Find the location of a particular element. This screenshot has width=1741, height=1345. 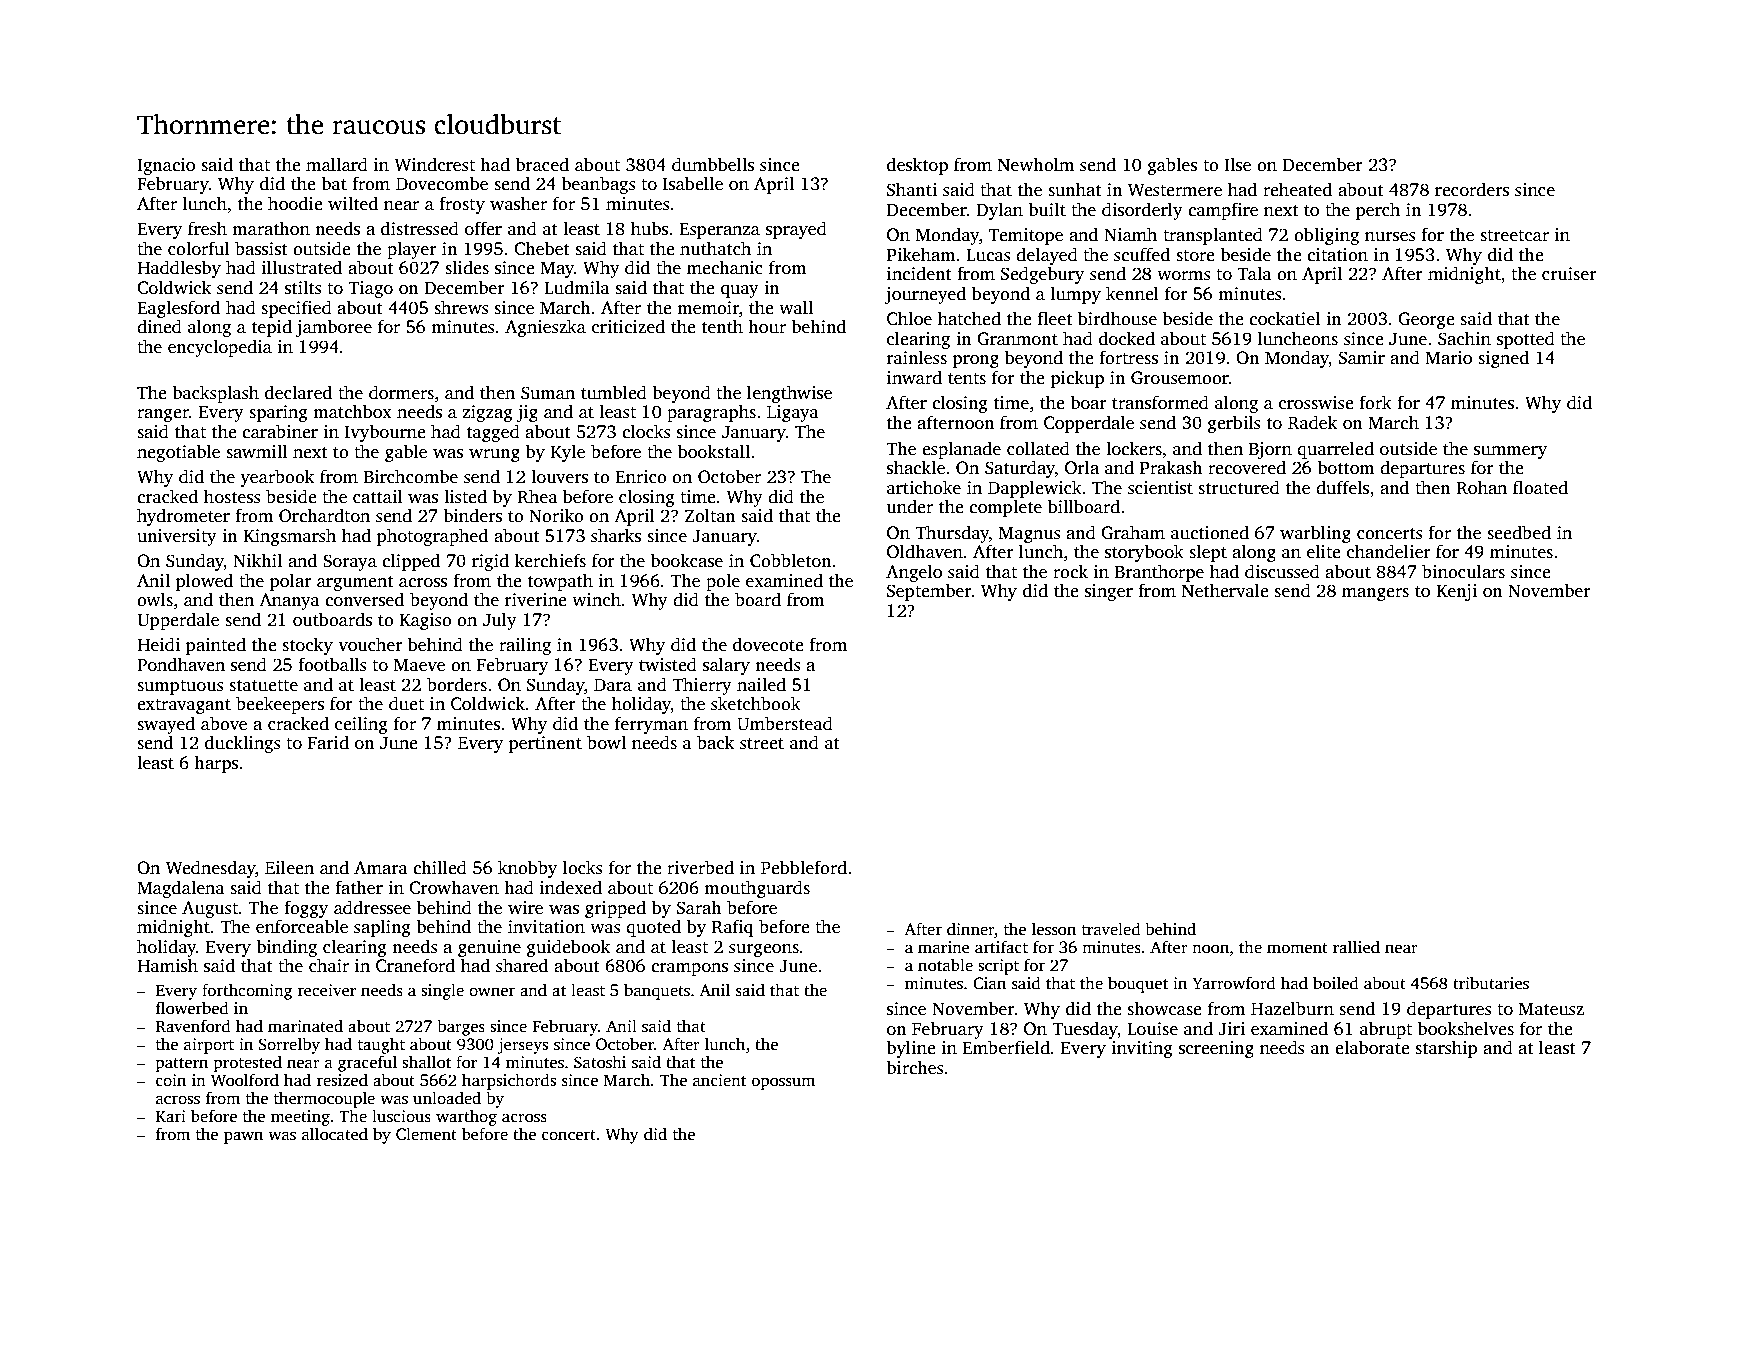

borders is located at coordinates (457, 684).
